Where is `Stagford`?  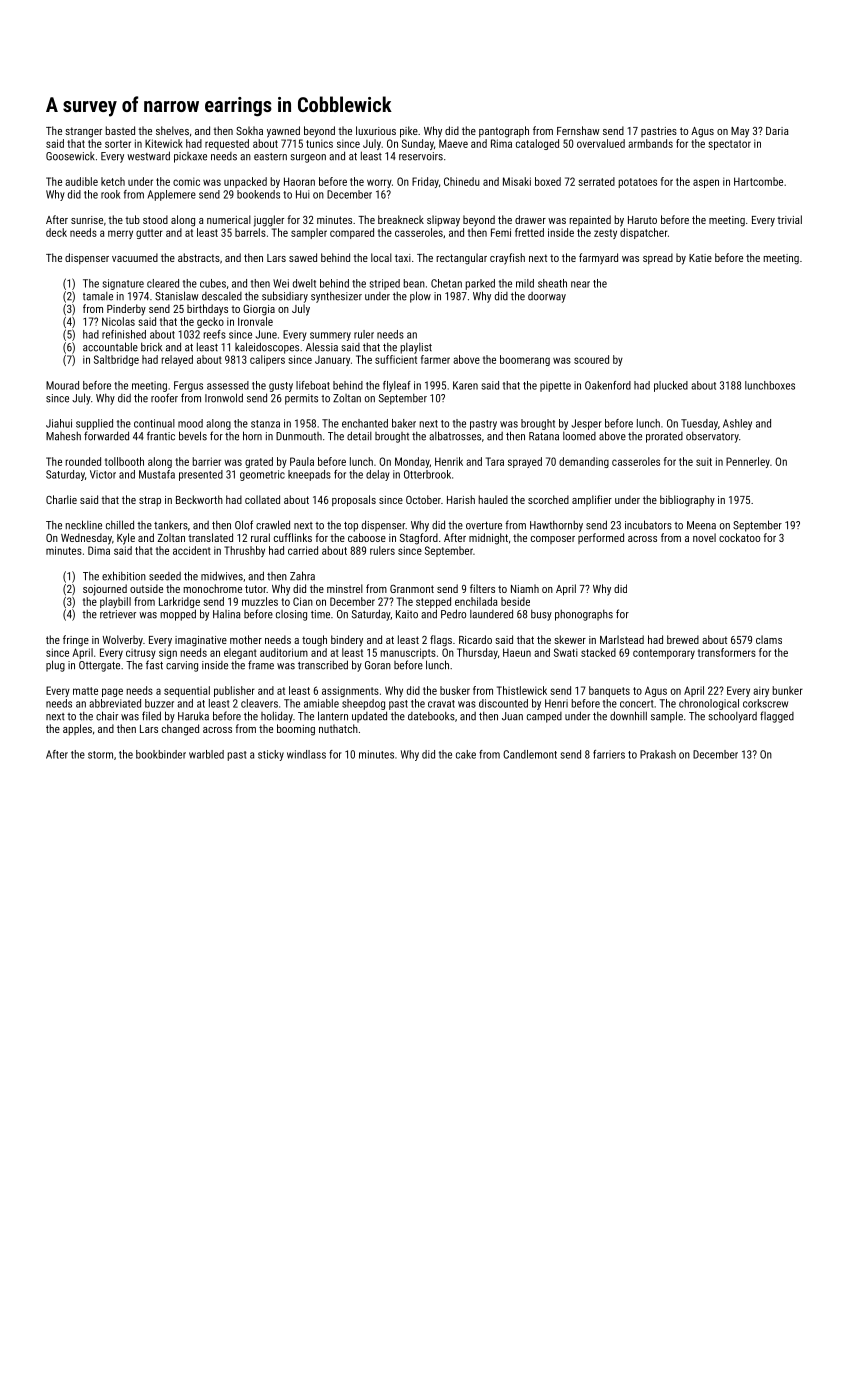
Stagford is located at coordinates (419, 539).
